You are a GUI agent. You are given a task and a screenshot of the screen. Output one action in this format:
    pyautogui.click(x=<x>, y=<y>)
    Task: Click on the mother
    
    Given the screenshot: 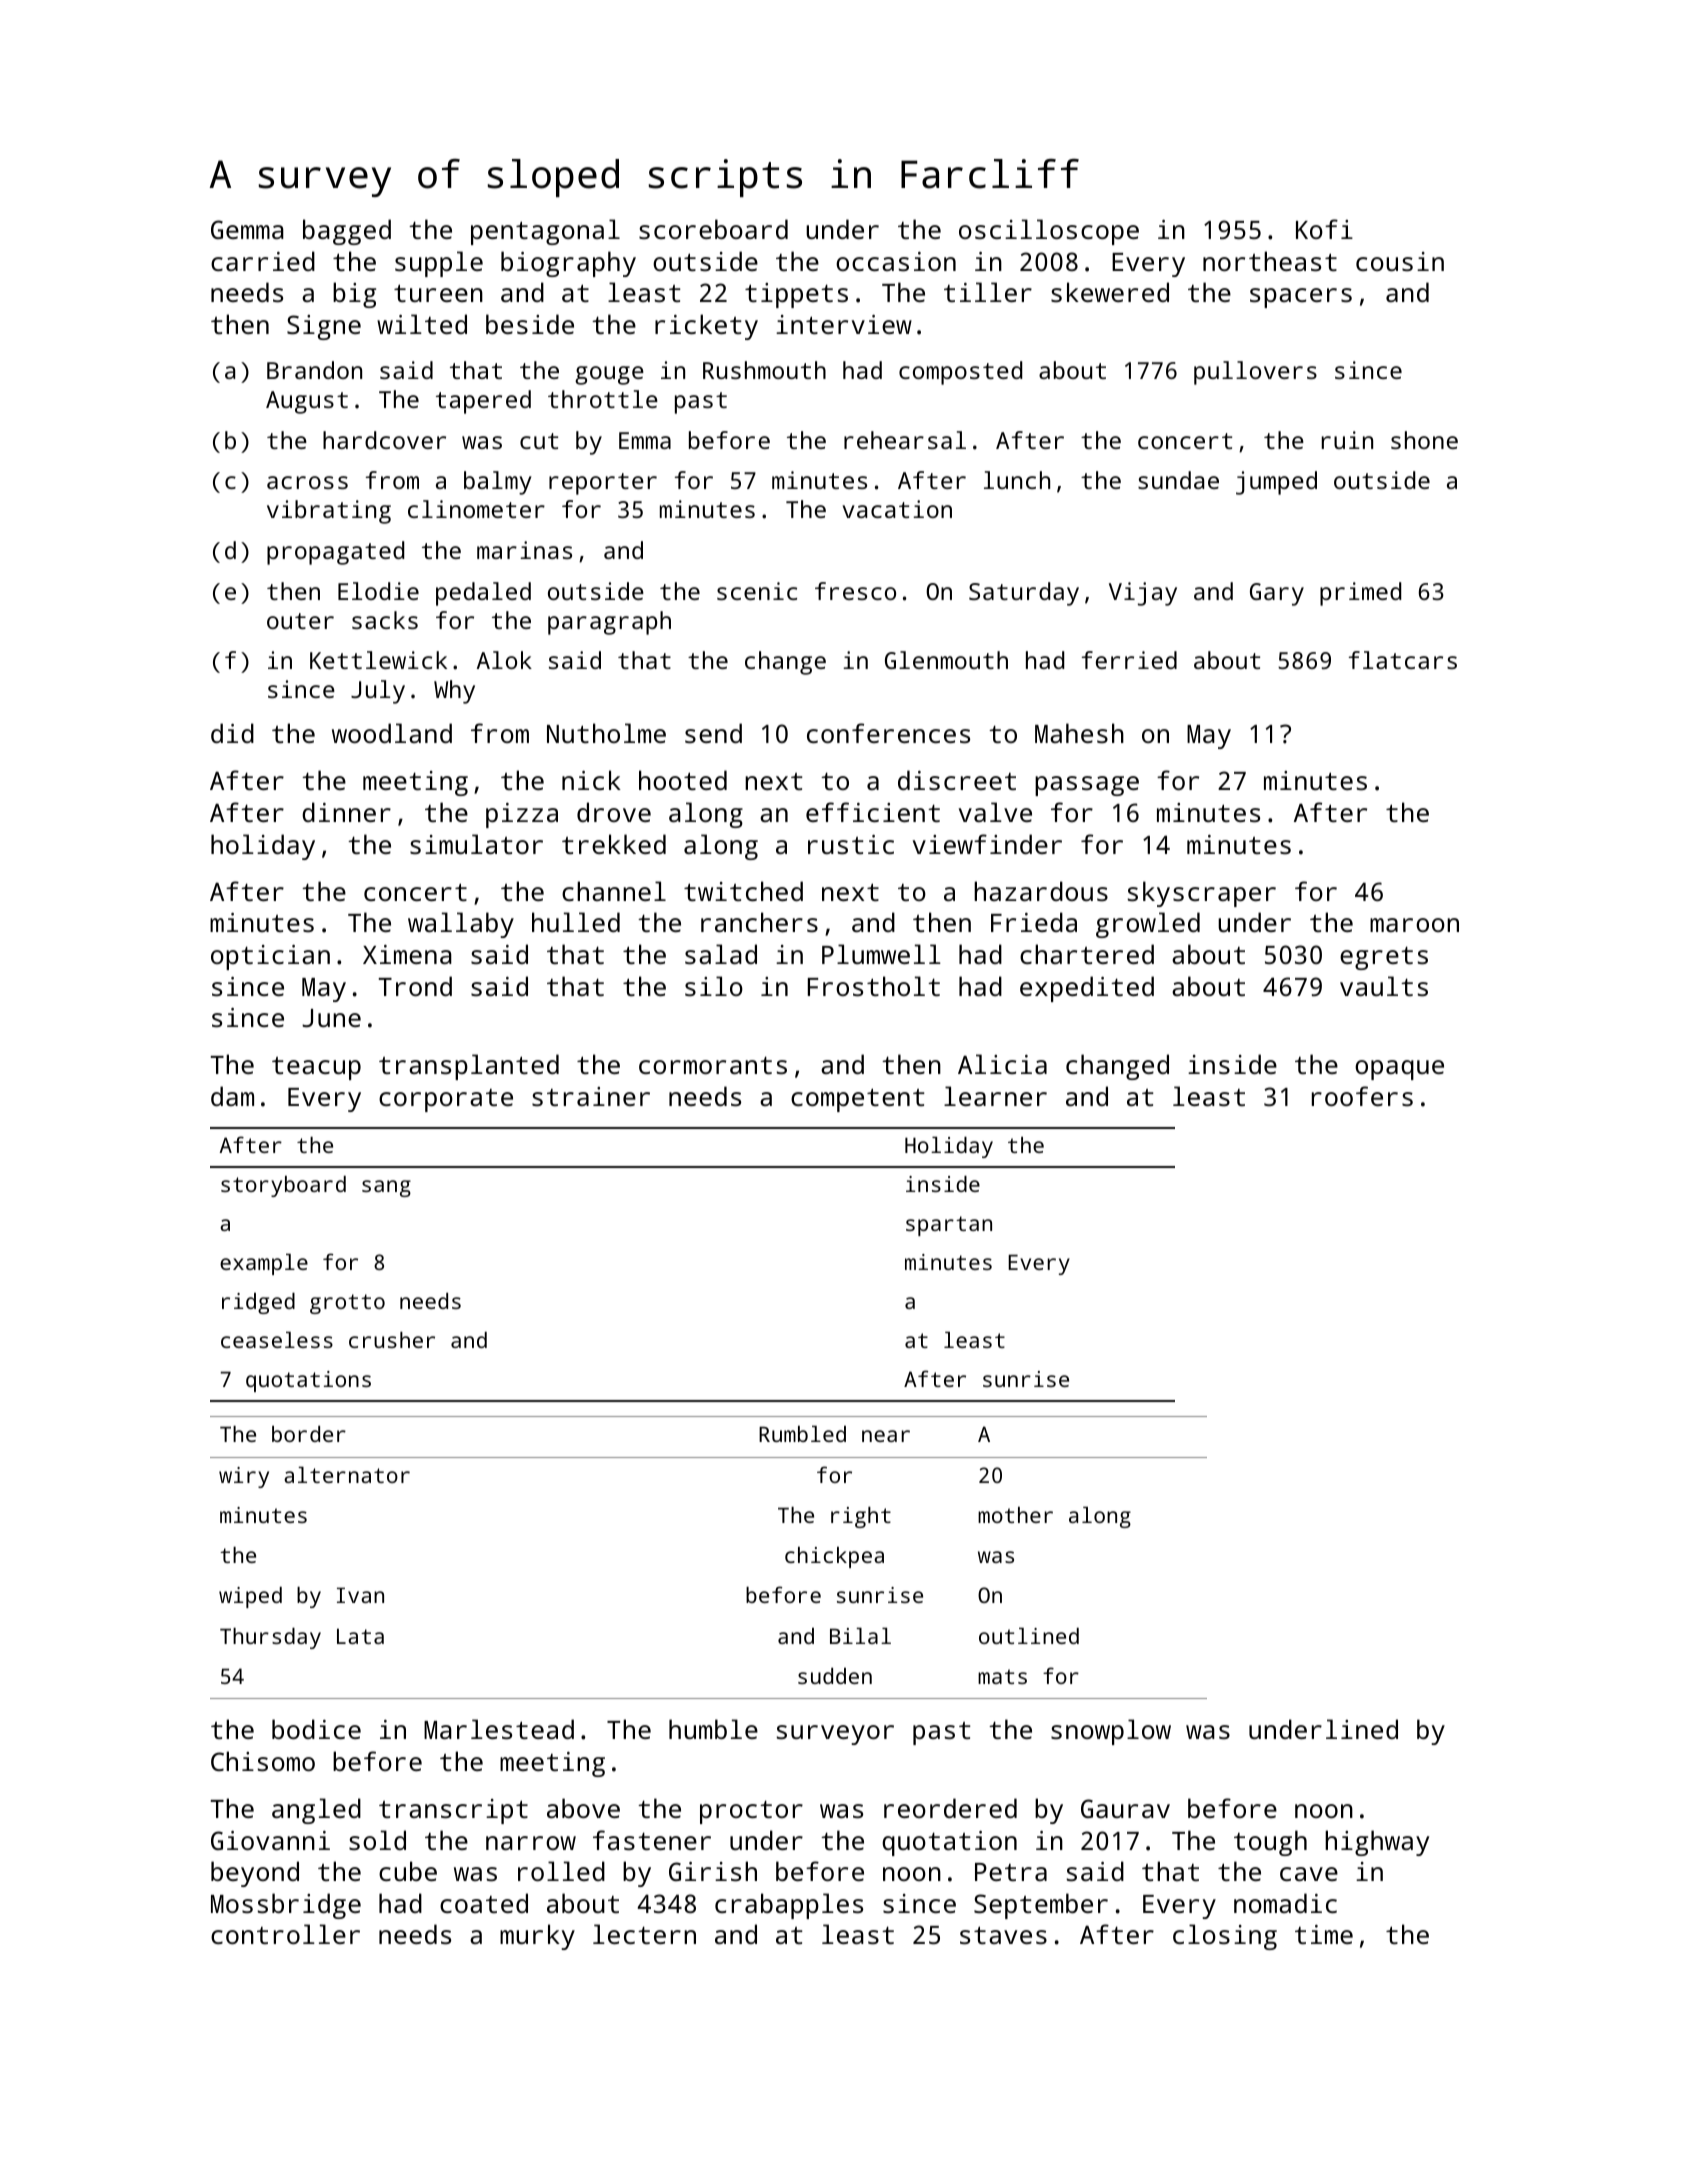 What is the action you would take?
    pyautogui.click(x=1015, y=1515)
